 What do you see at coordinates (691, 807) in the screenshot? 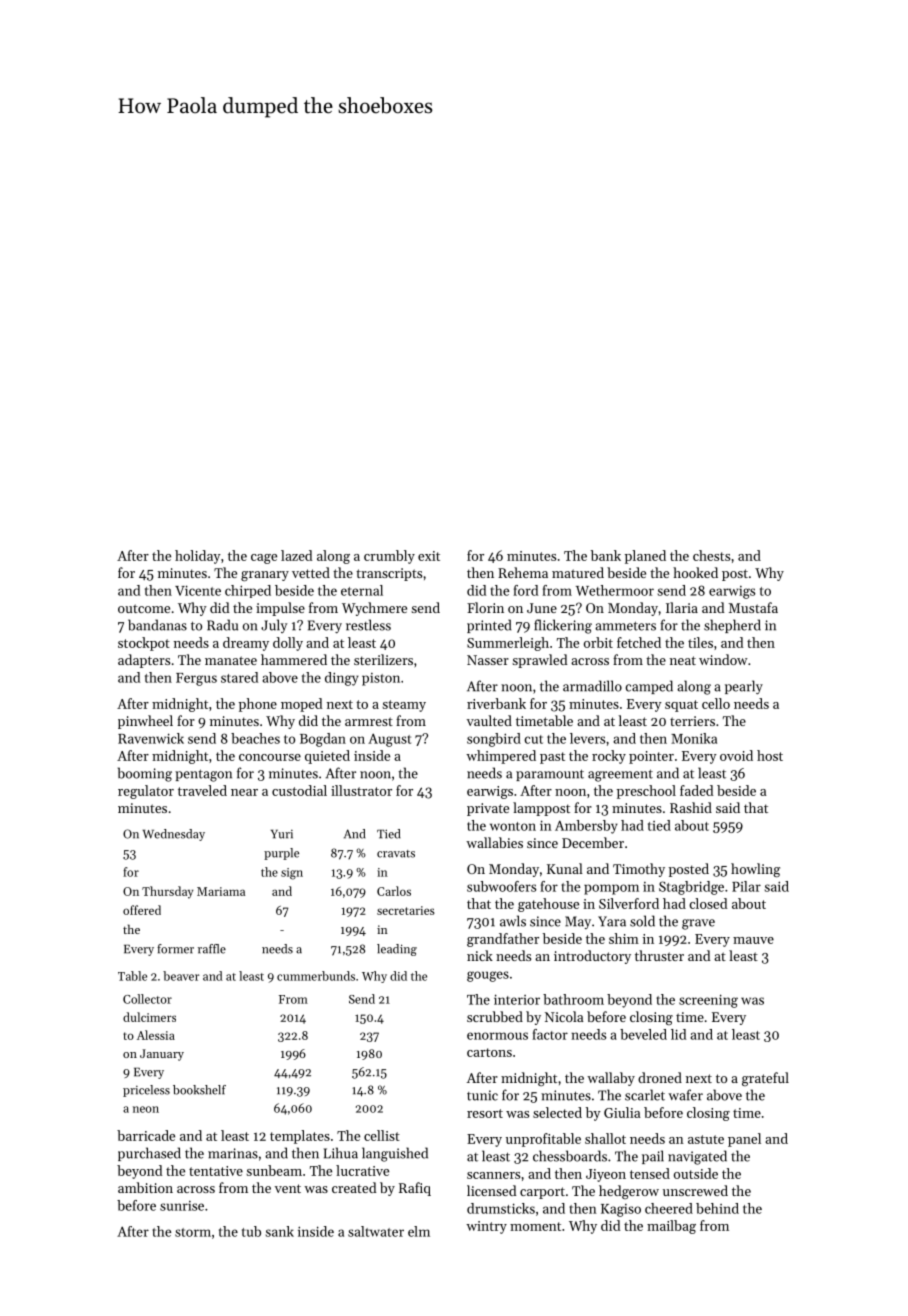
I see `Rashid` at bounding box center [691, 807].
